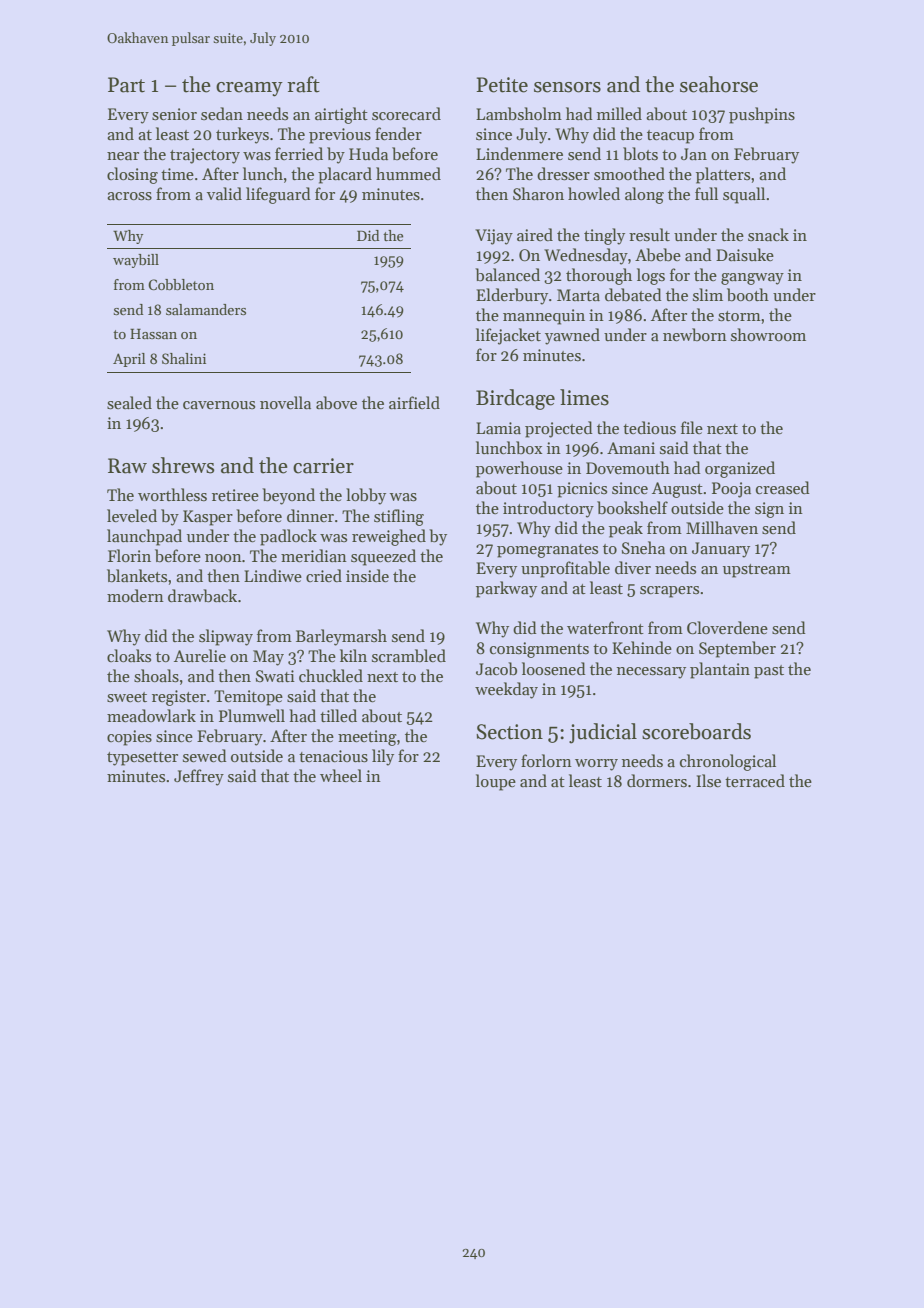 The height and width of the screenshot is (1308, 924). Describe the element at coordinates (177, 174) in the screenshot. I see `time` at that location.
